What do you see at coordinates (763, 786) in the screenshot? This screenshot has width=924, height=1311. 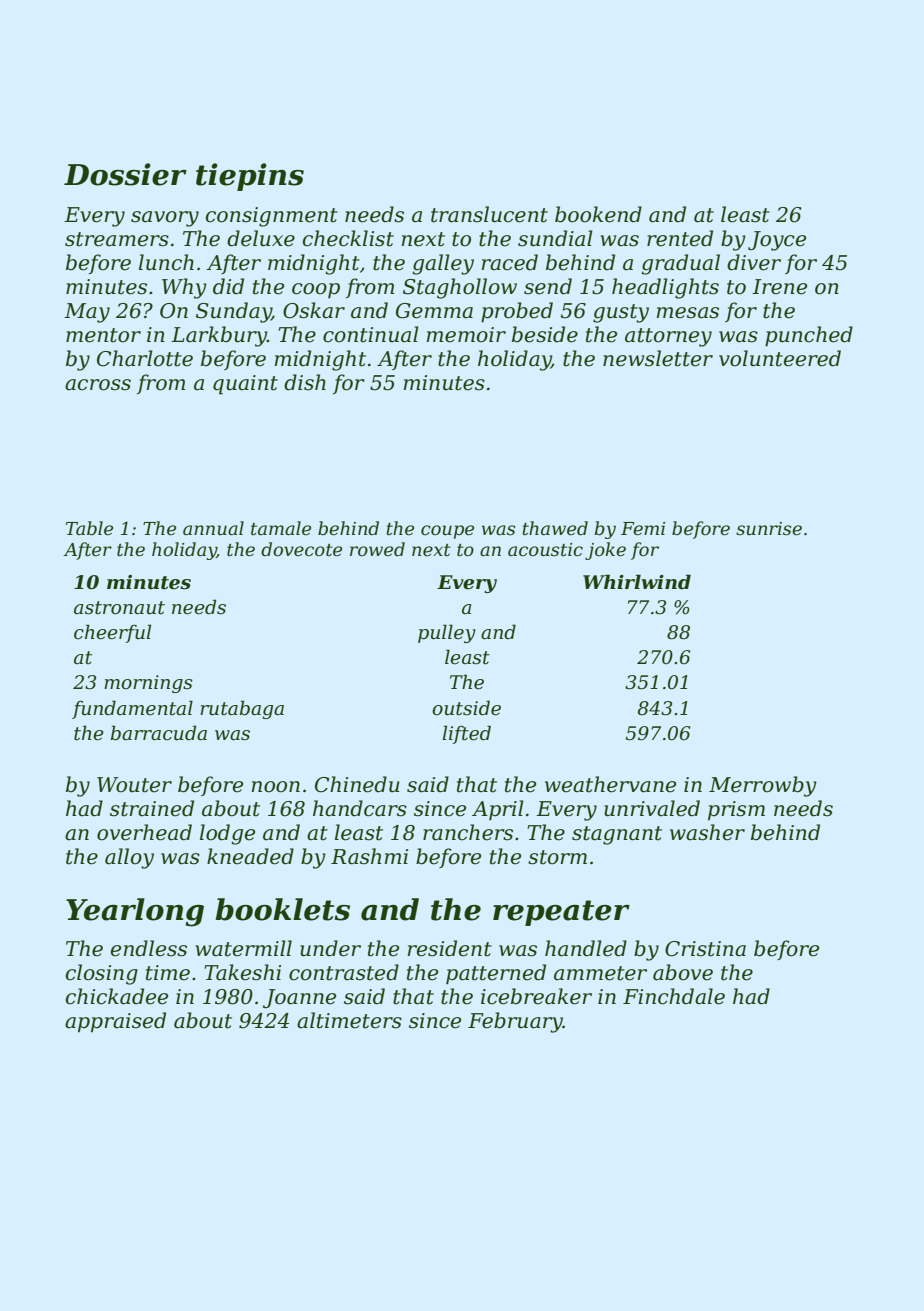 I see `Merrowby` at bounding box center [763, 786].
